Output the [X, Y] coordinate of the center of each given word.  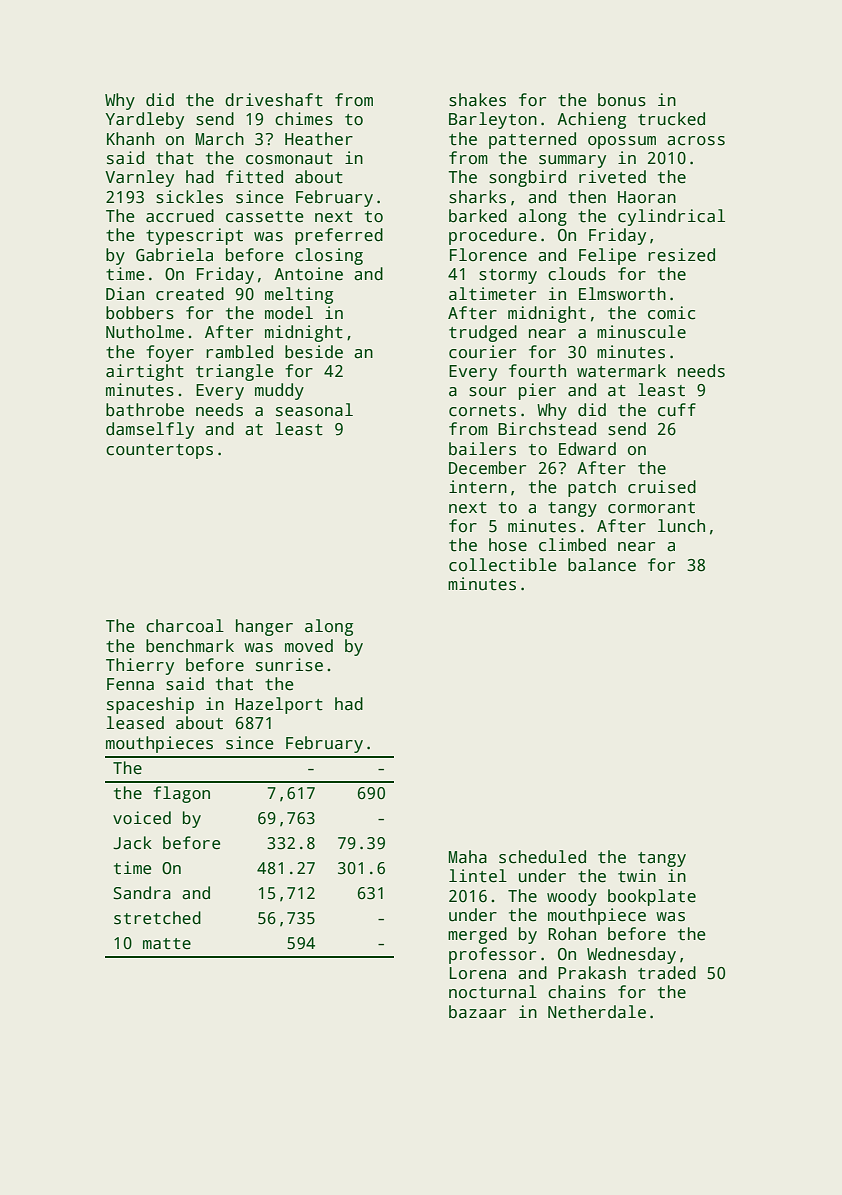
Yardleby [145, 120]
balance [602, 565]
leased [135, 723]
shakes [477, 100]
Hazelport [279, 705]
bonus [622, 100]
